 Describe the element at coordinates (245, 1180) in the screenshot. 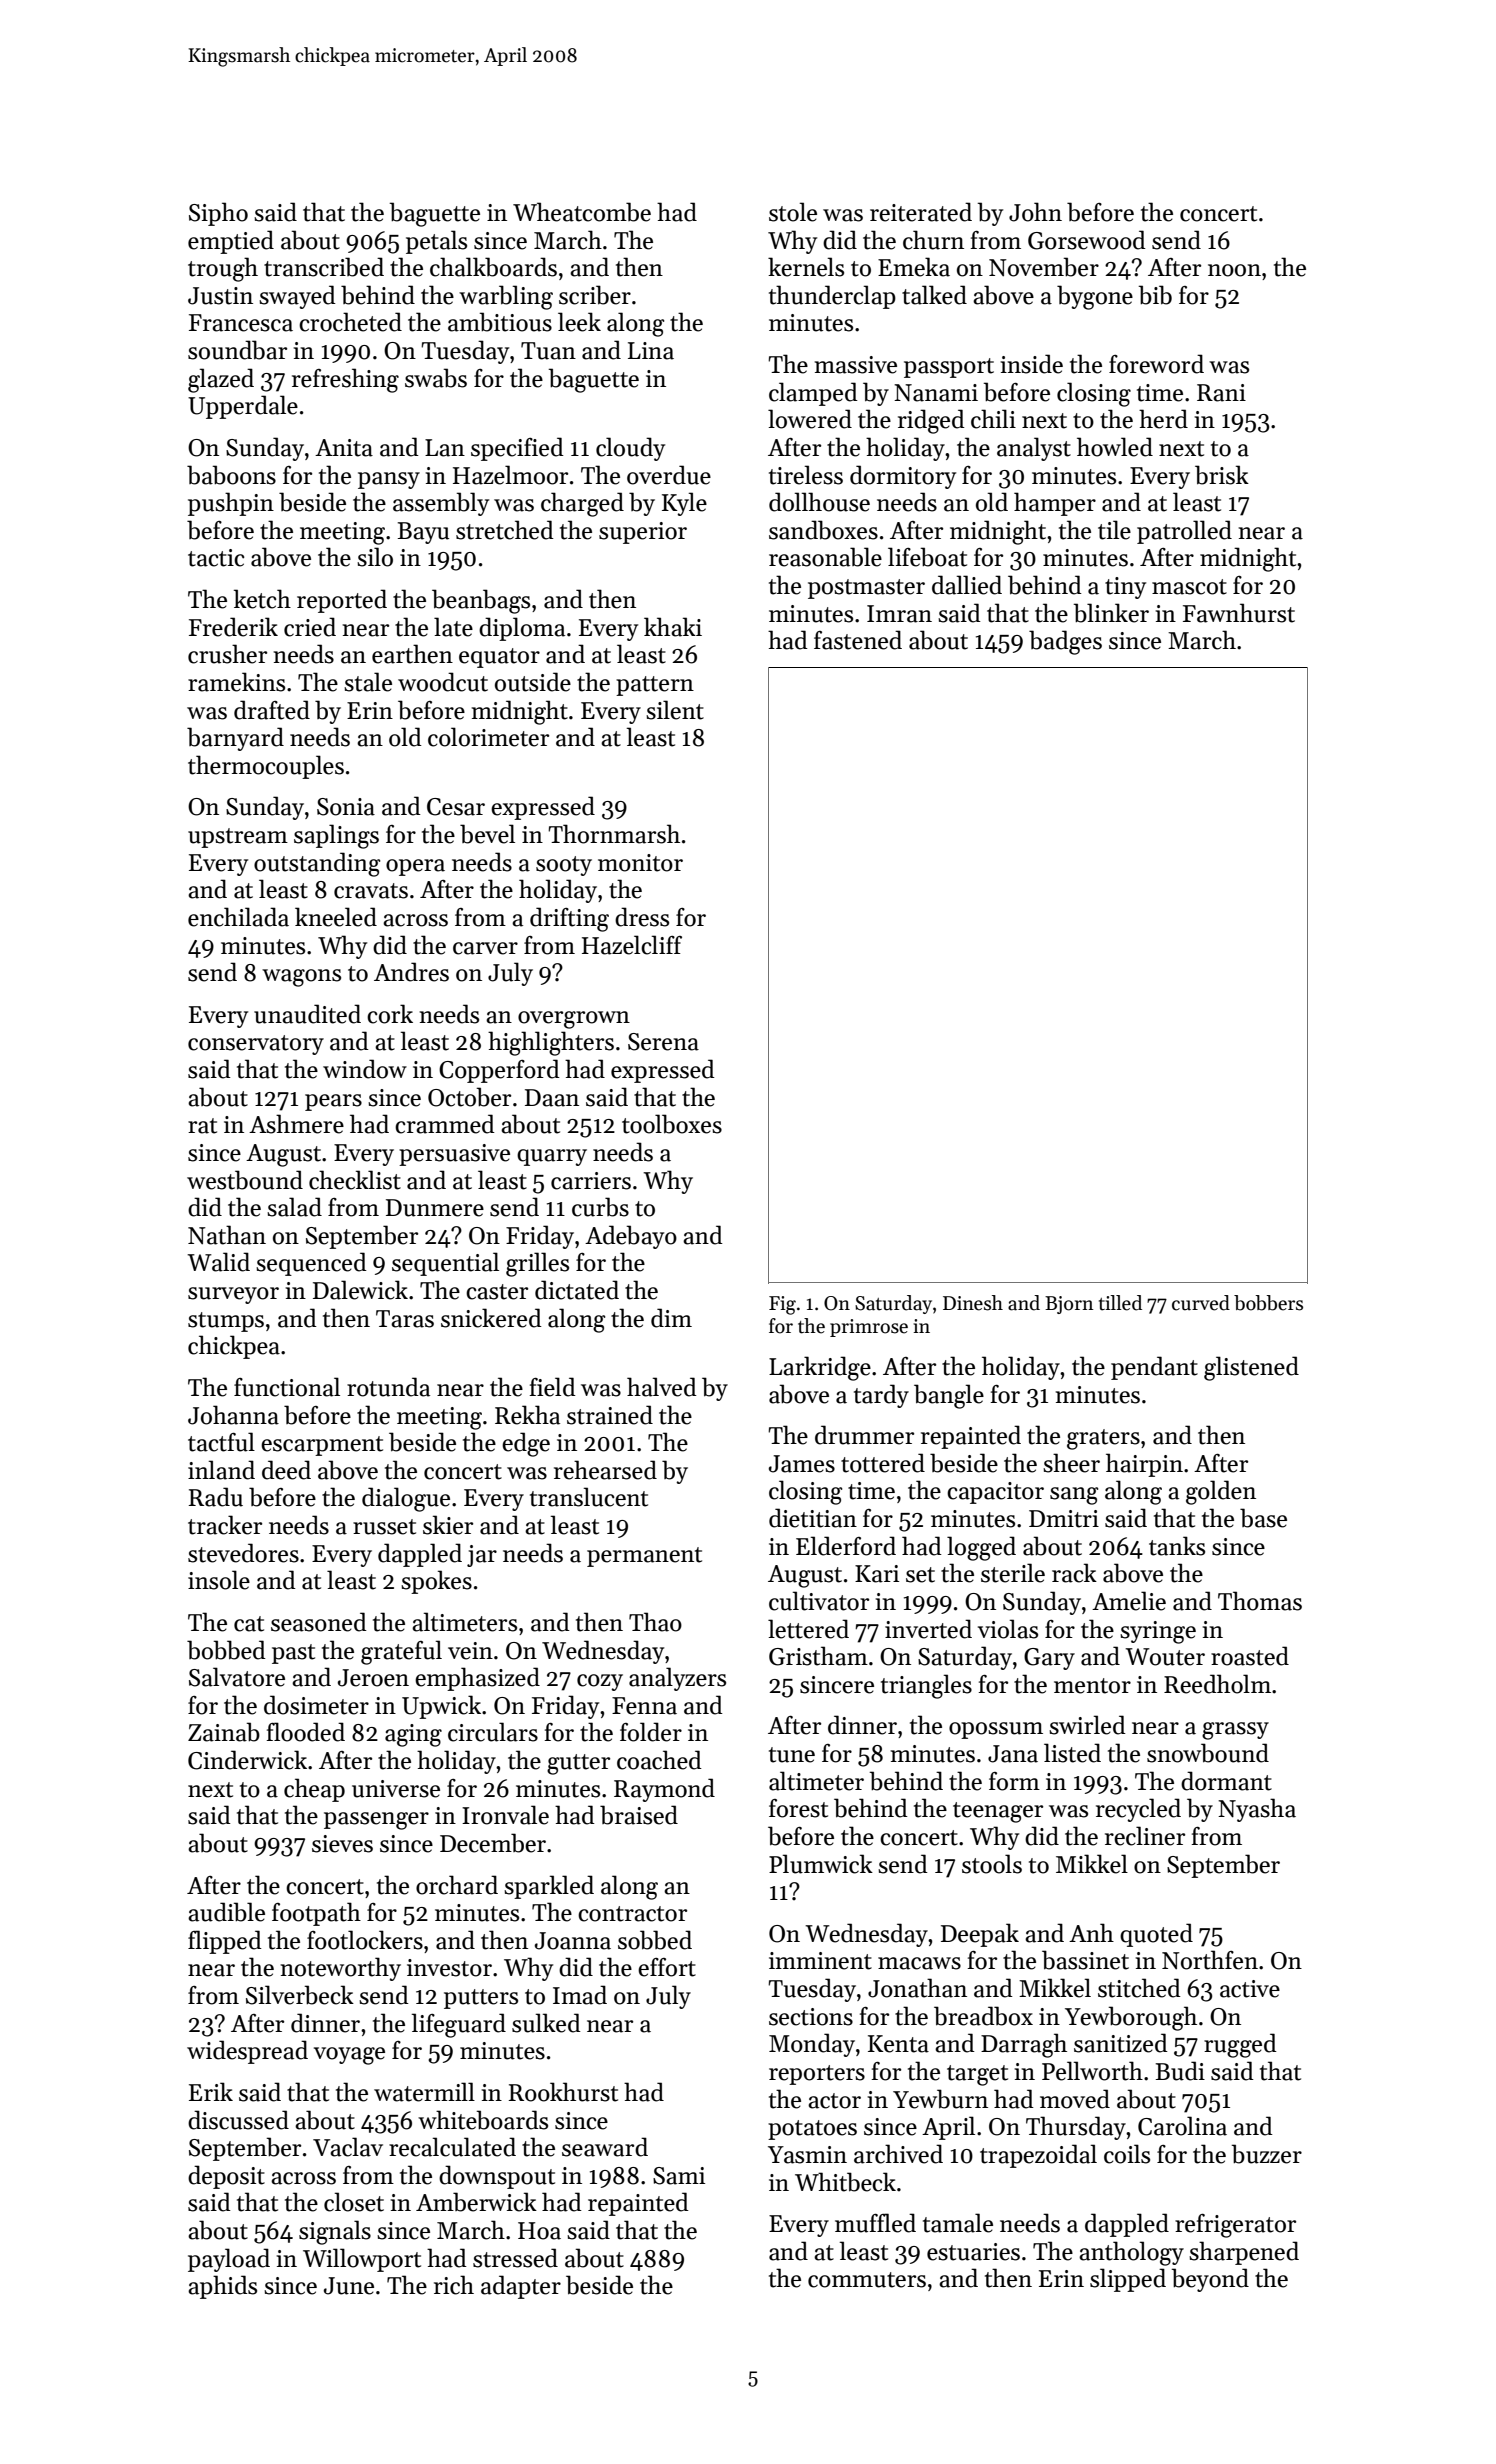

I see `westbound` at that location.
